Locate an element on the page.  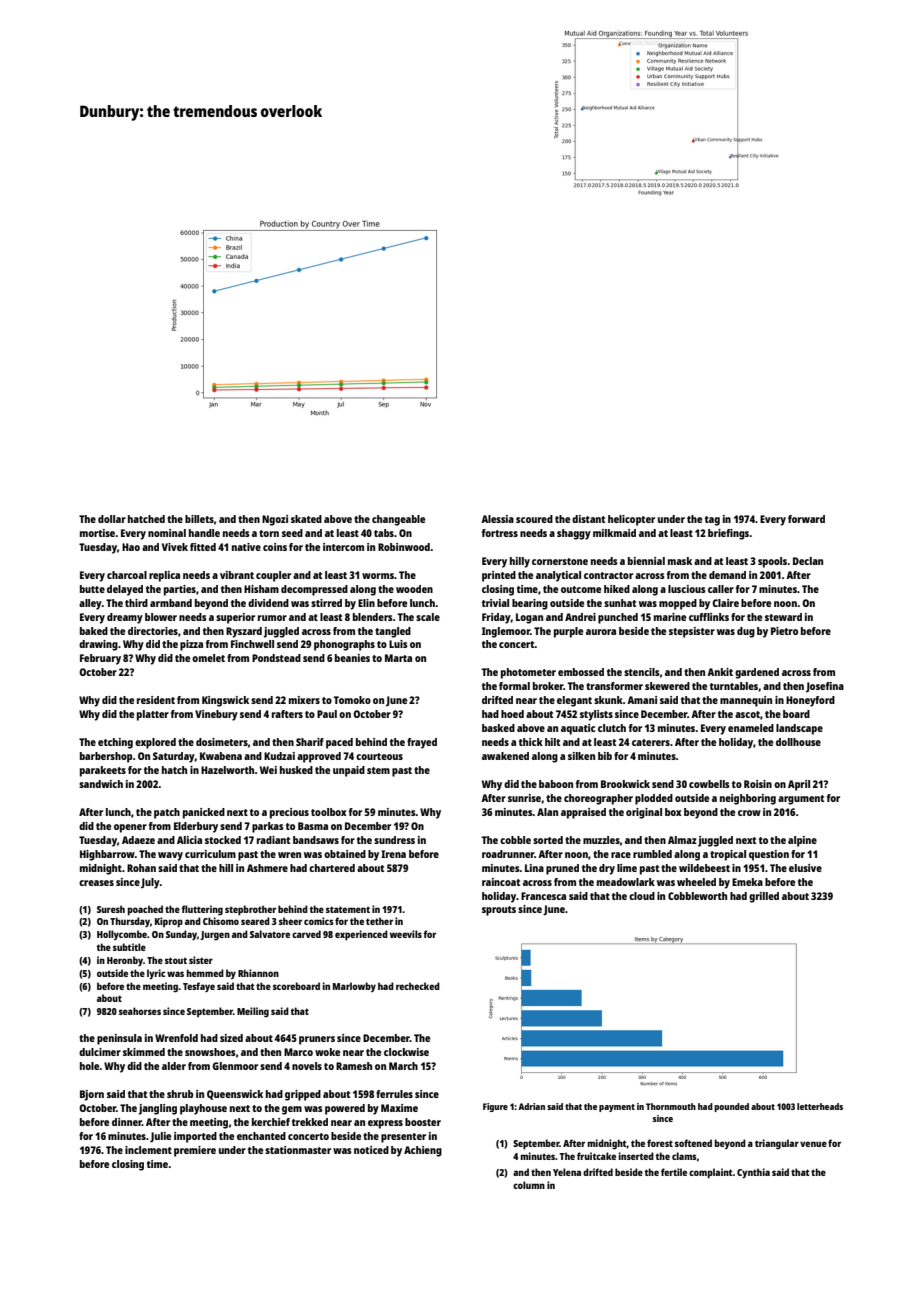
fluttering is located at coordinates (202, 910).
